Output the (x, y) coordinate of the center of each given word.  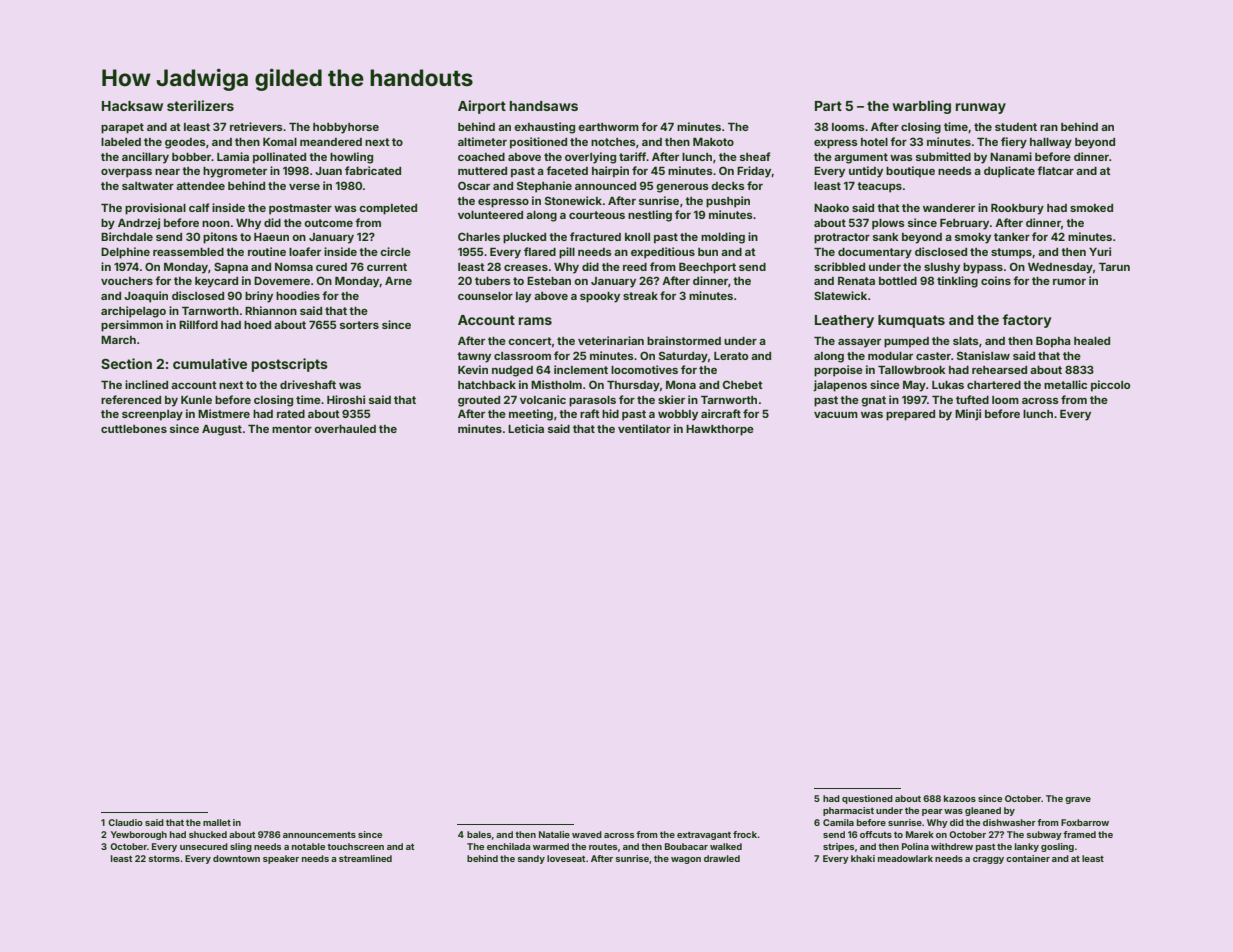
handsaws (544, 106)
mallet (217, 822)
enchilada (508, 846)
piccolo (1110, 386)
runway (981, 108)
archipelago (133, 312)
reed (635, 267)
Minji (968, 414)
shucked (208, 834)
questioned (867, 799)
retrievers (256, 126)
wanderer (949, 208)
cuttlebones (134, 429)
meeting (531, 415)
